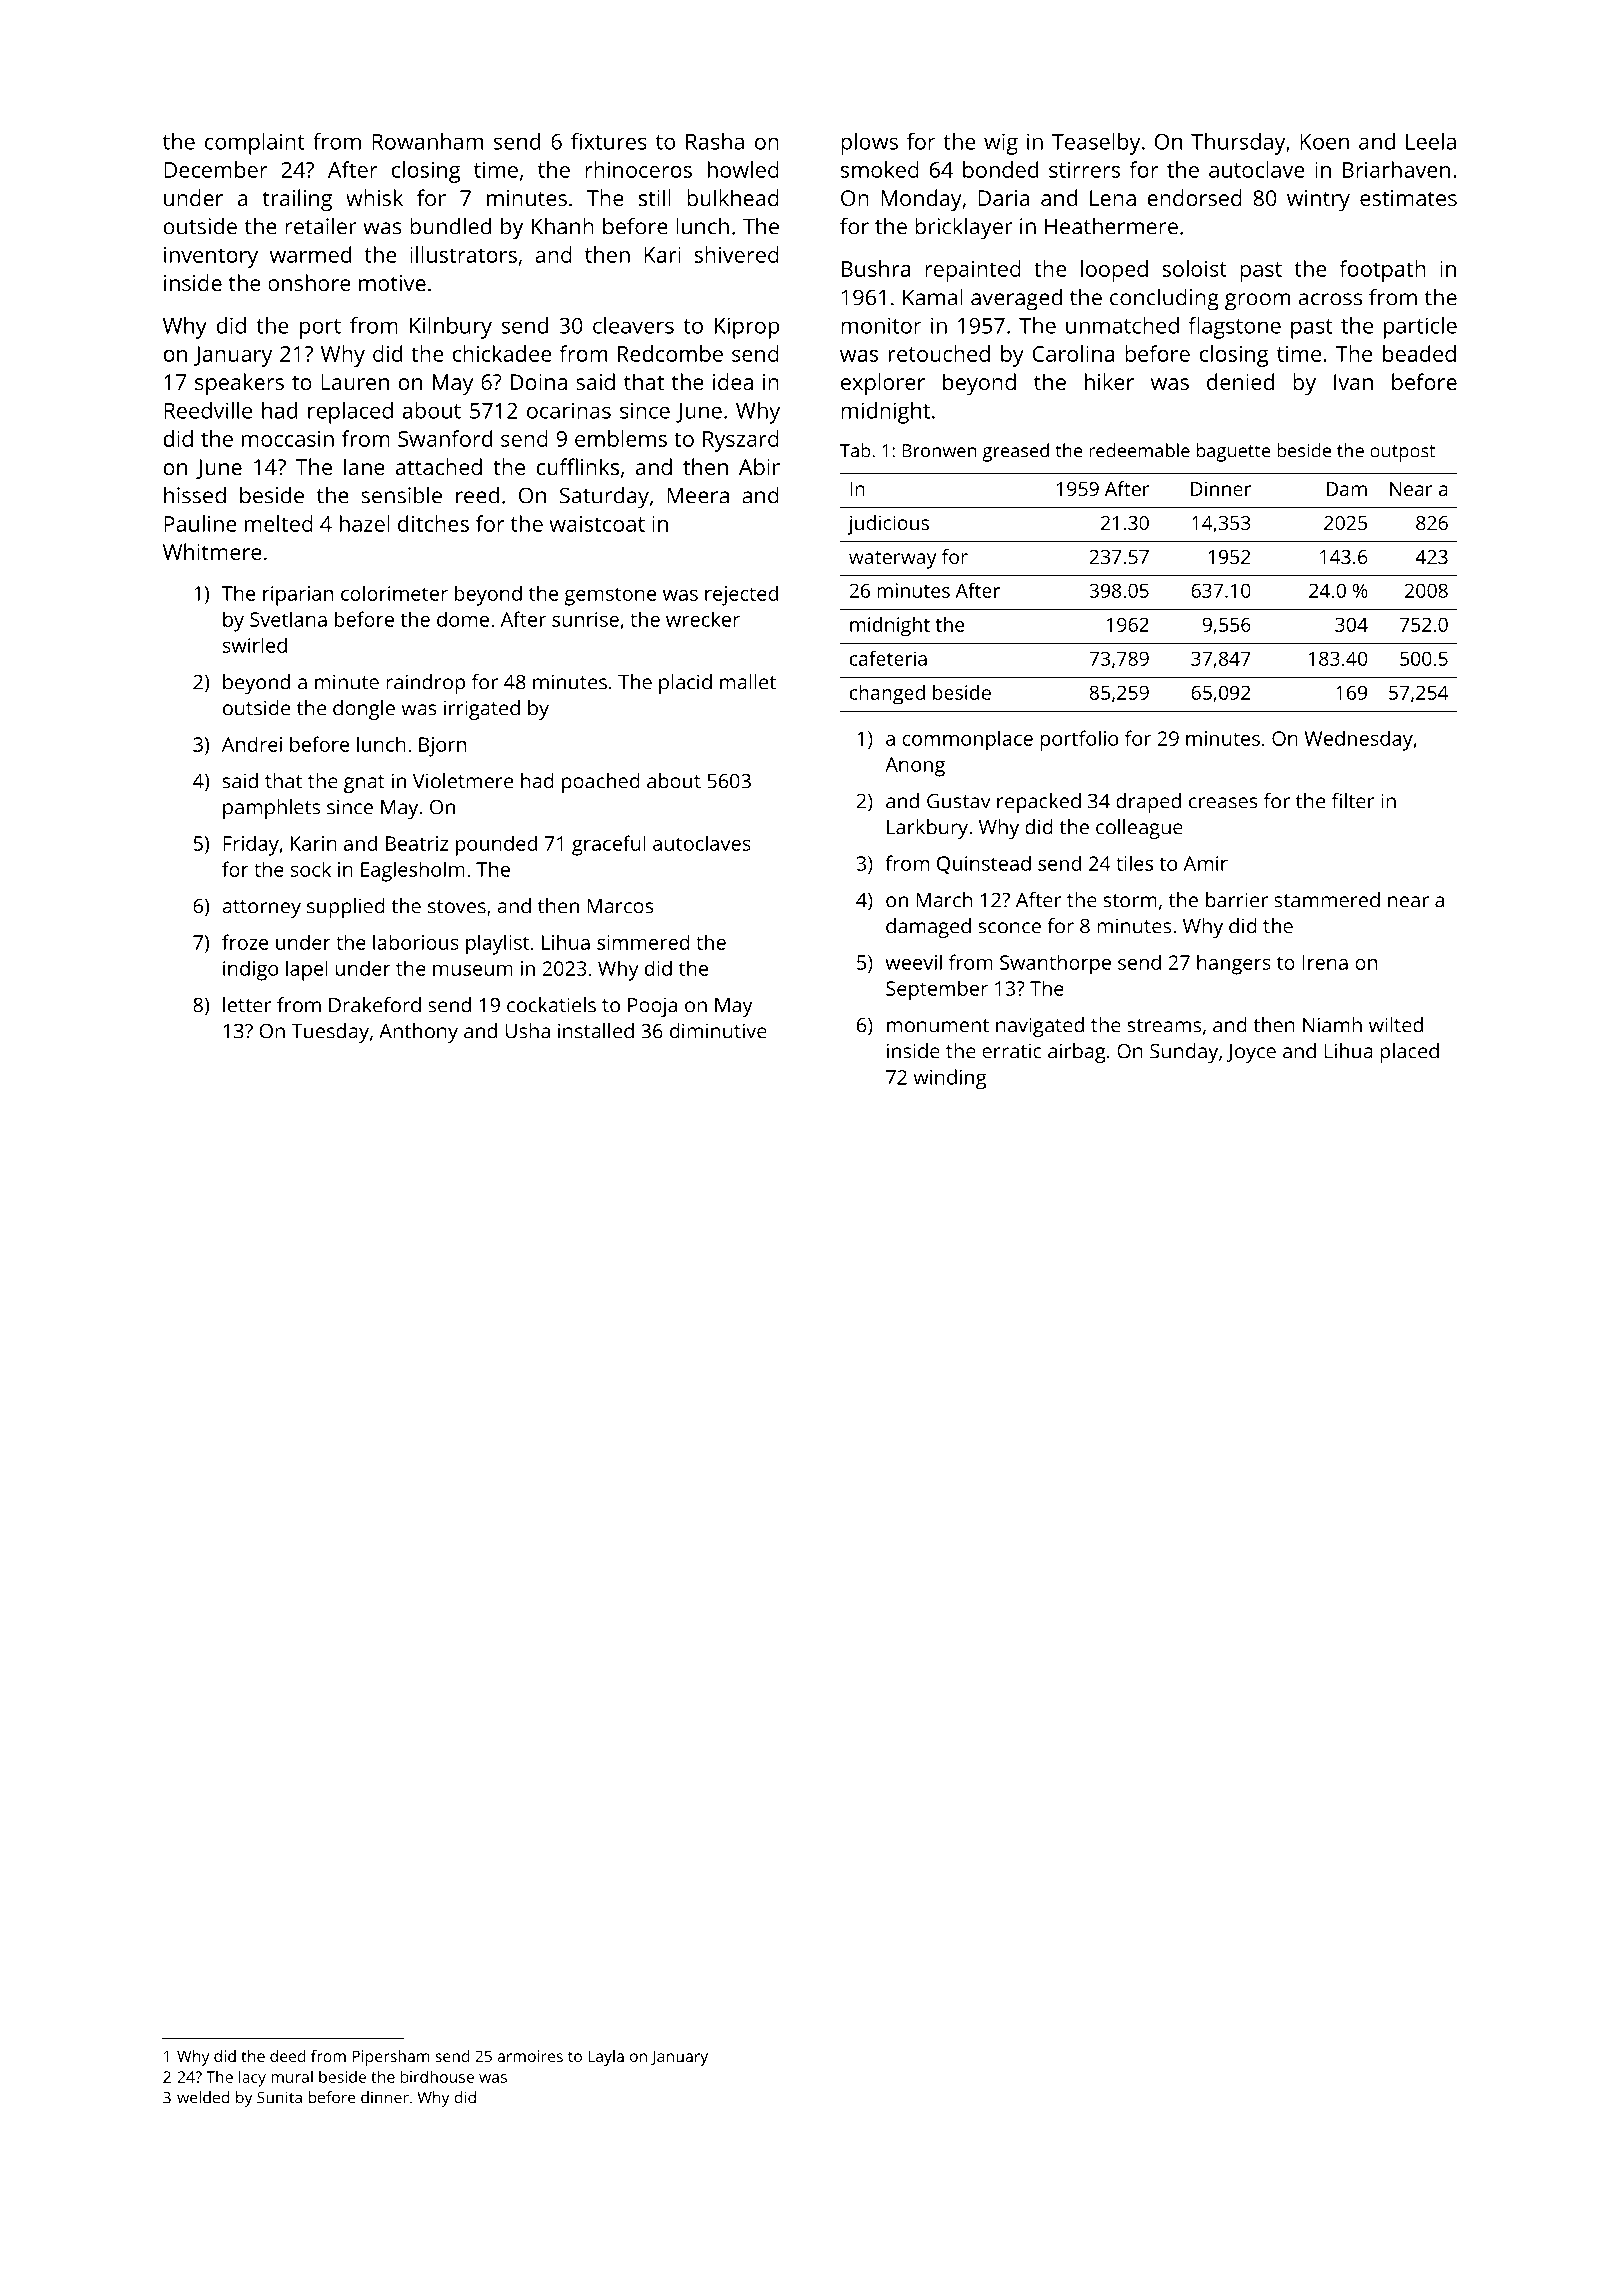  What do you see at coordinates (215, 169) in the page?
I see `December` at bounding box center [215, 169].
